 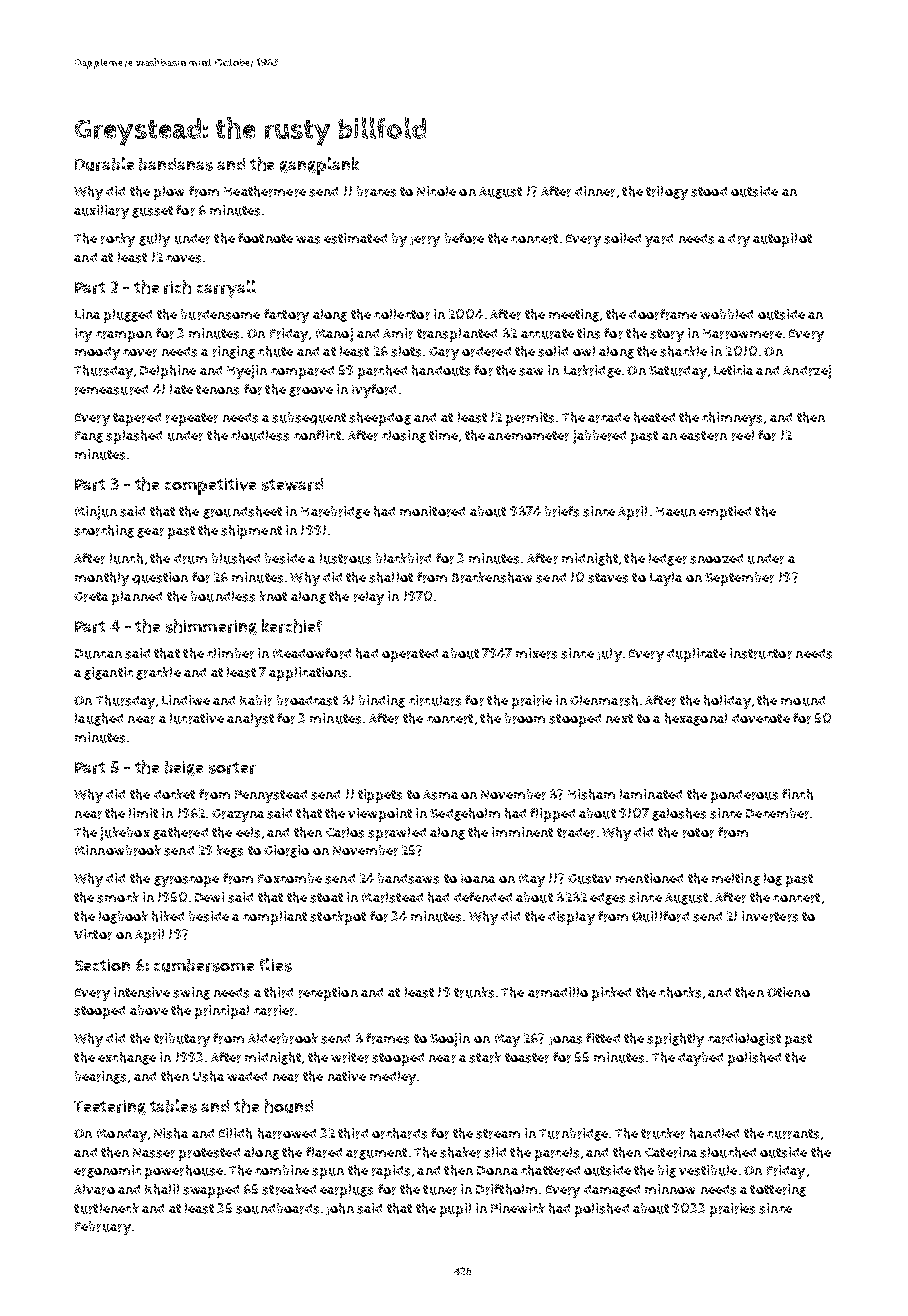 I want to click on stood, so click(x=709, y=192).
